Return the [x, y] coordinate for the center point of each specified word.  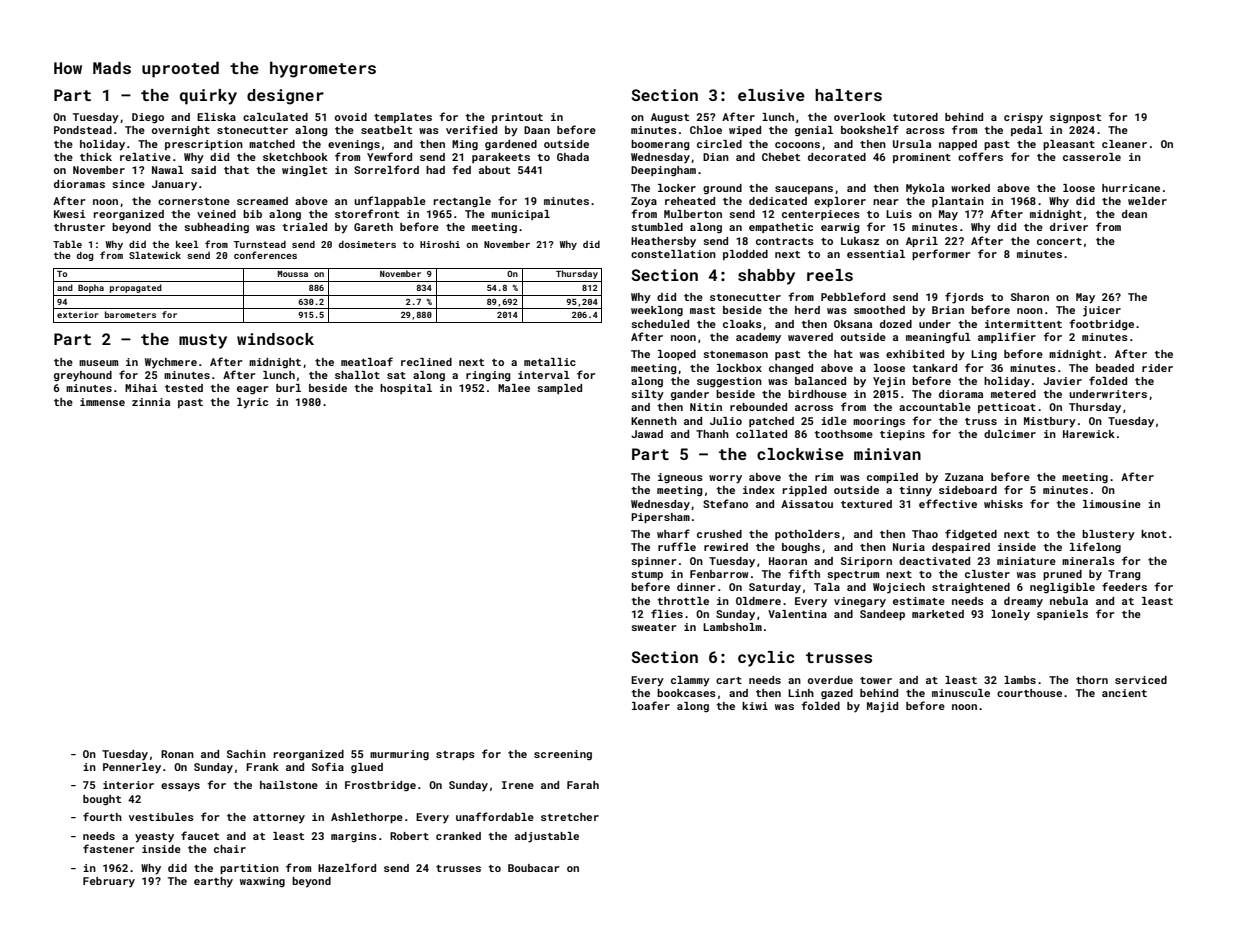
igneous [680, 478]
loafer [651, 705]
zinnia [151, 402]
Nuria [909, 547]
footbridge [1101, 325]
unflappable [390, 201]
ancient [1124, 693]
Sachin [246, 754]
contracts [785, 241]
